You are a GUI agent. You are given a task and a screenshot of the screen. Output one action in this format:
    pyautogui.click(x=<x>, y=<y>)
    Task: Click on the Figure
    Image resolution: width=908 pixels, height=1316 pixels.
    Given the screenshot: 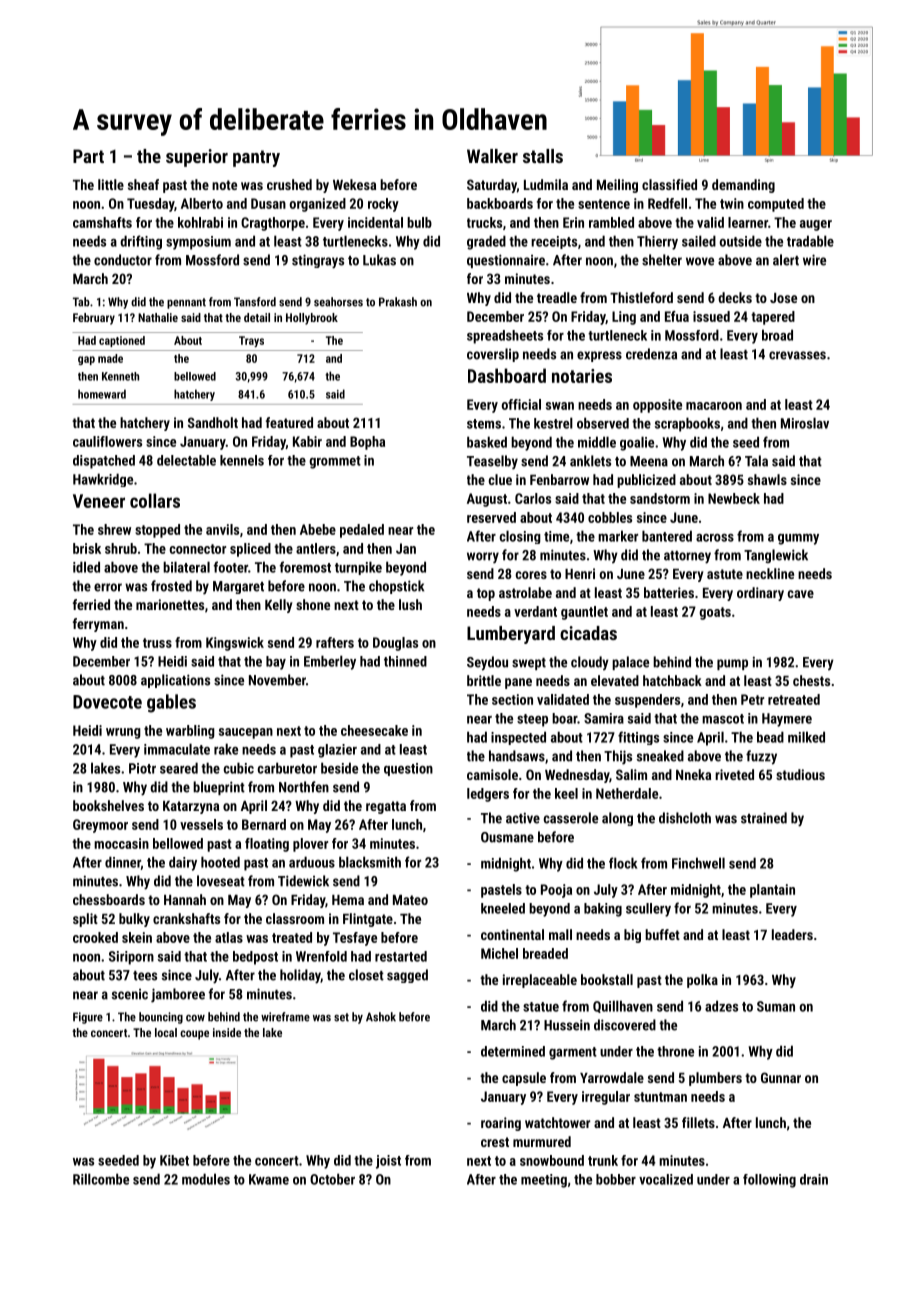 What is the action you would take?
    pyautogui.click(x=88, y=1018)
